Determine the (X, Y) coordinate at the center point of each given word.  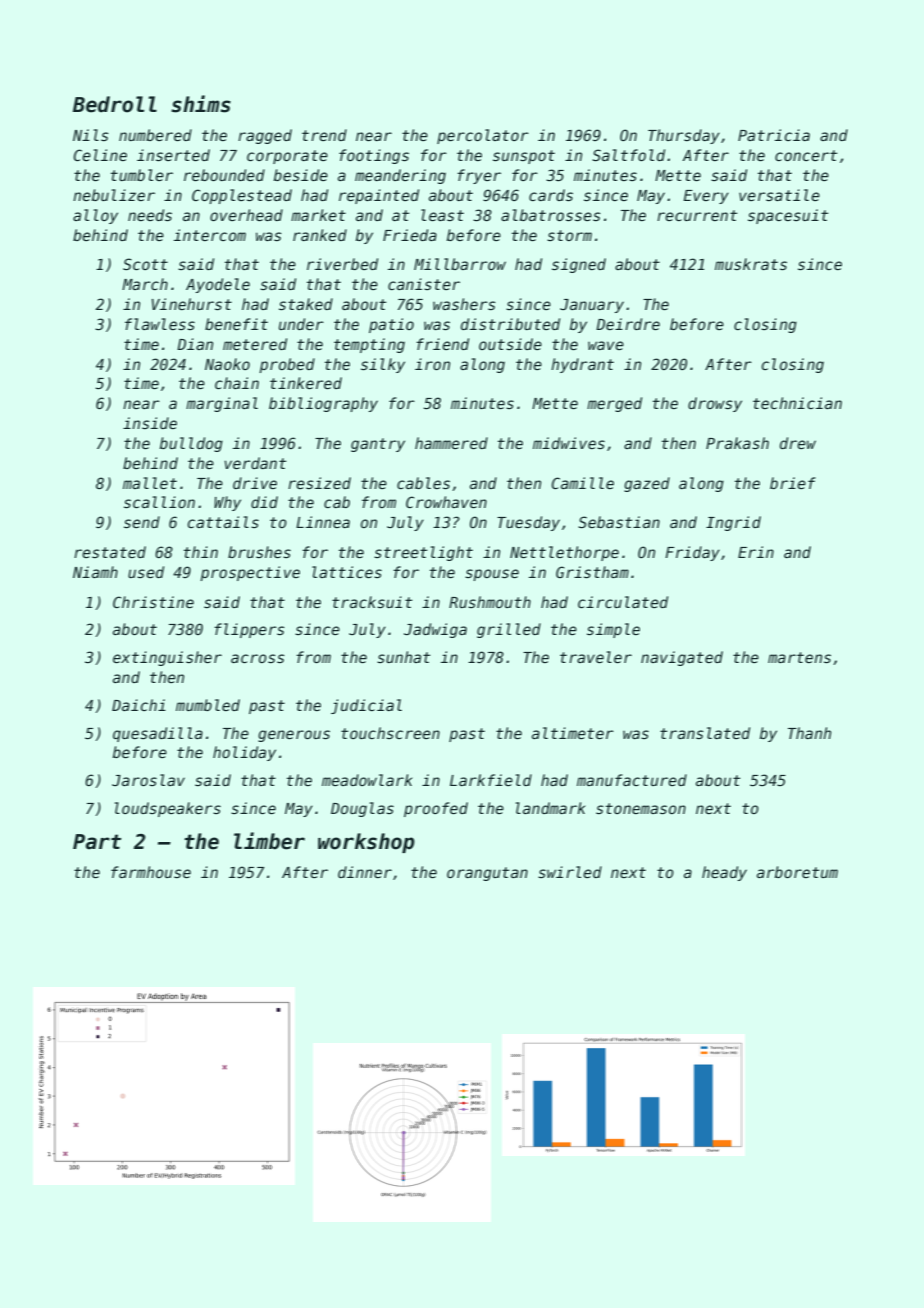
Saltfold (628, 155)
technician (797, 403)
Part (97, 842)
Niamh (95, 572)
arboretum (797, 872)
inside (150, 423)
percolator (483, 136)
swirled (570, 872)
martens (799, 657)
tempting (369, 345)
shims (201, 104)
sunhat (403, 657)
